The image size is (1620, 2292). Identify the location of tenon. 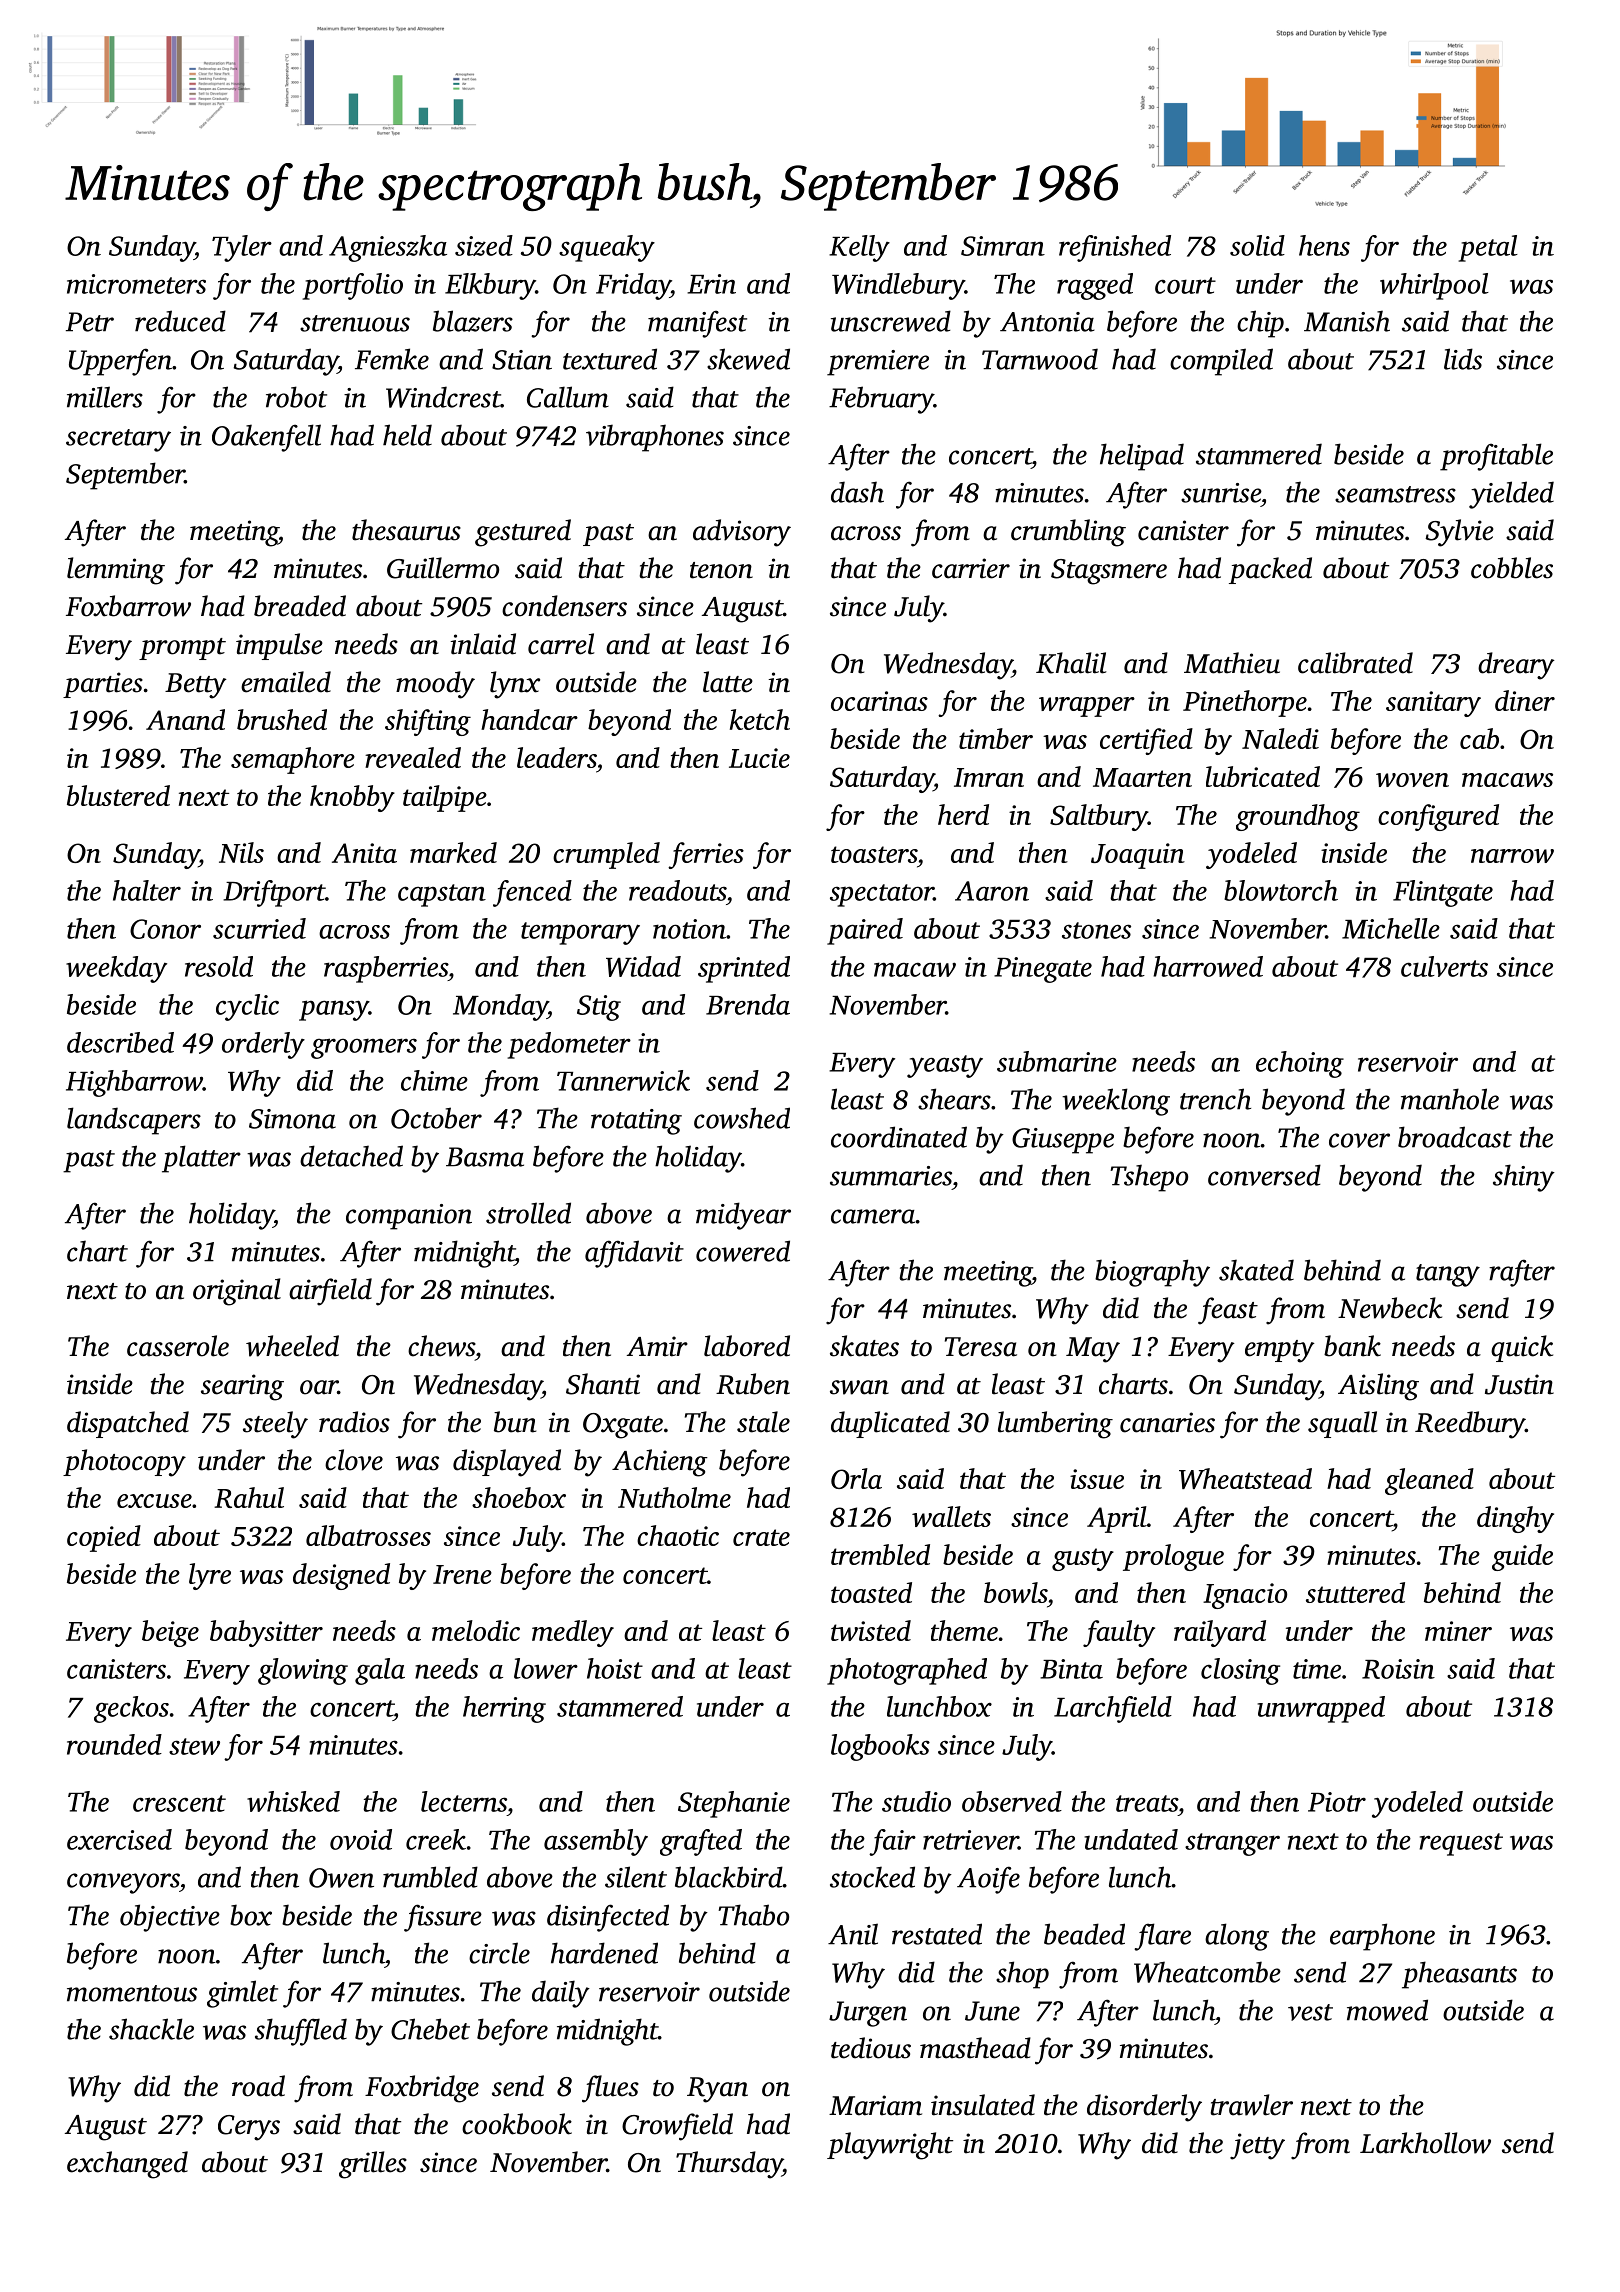
(721, 570).
